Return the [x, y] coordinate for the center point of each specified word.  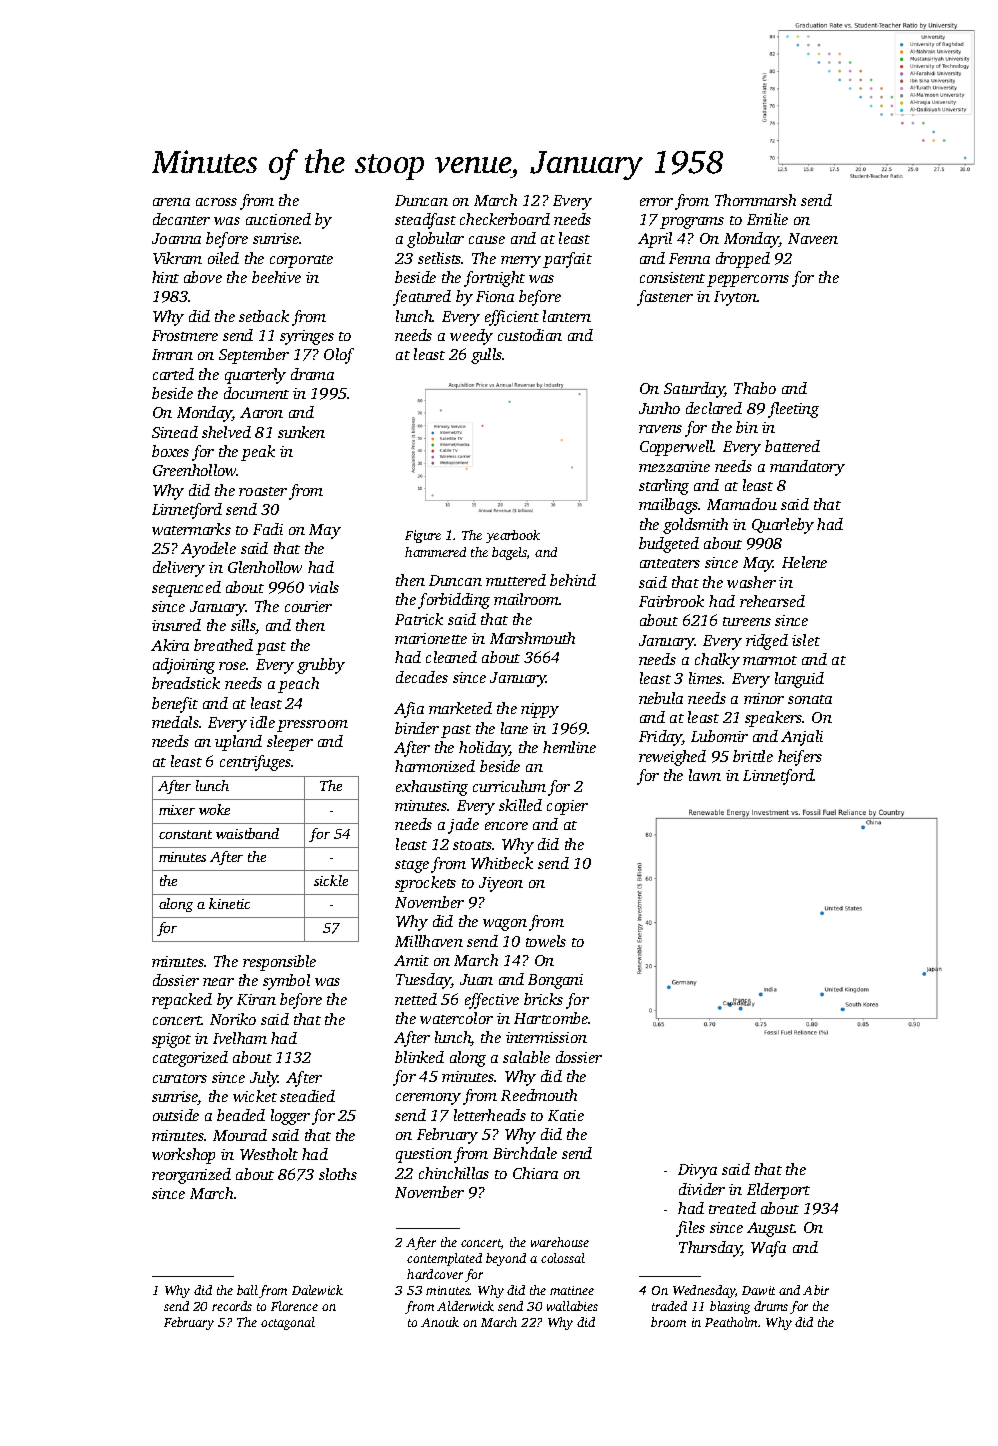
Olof [339, 356]
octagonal [288, 1323]
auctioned [278, 219]
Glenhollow [265, 567]
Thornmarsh [755, 200]
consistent [672, 277]
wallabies [572, 1306]
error [656, 202]
